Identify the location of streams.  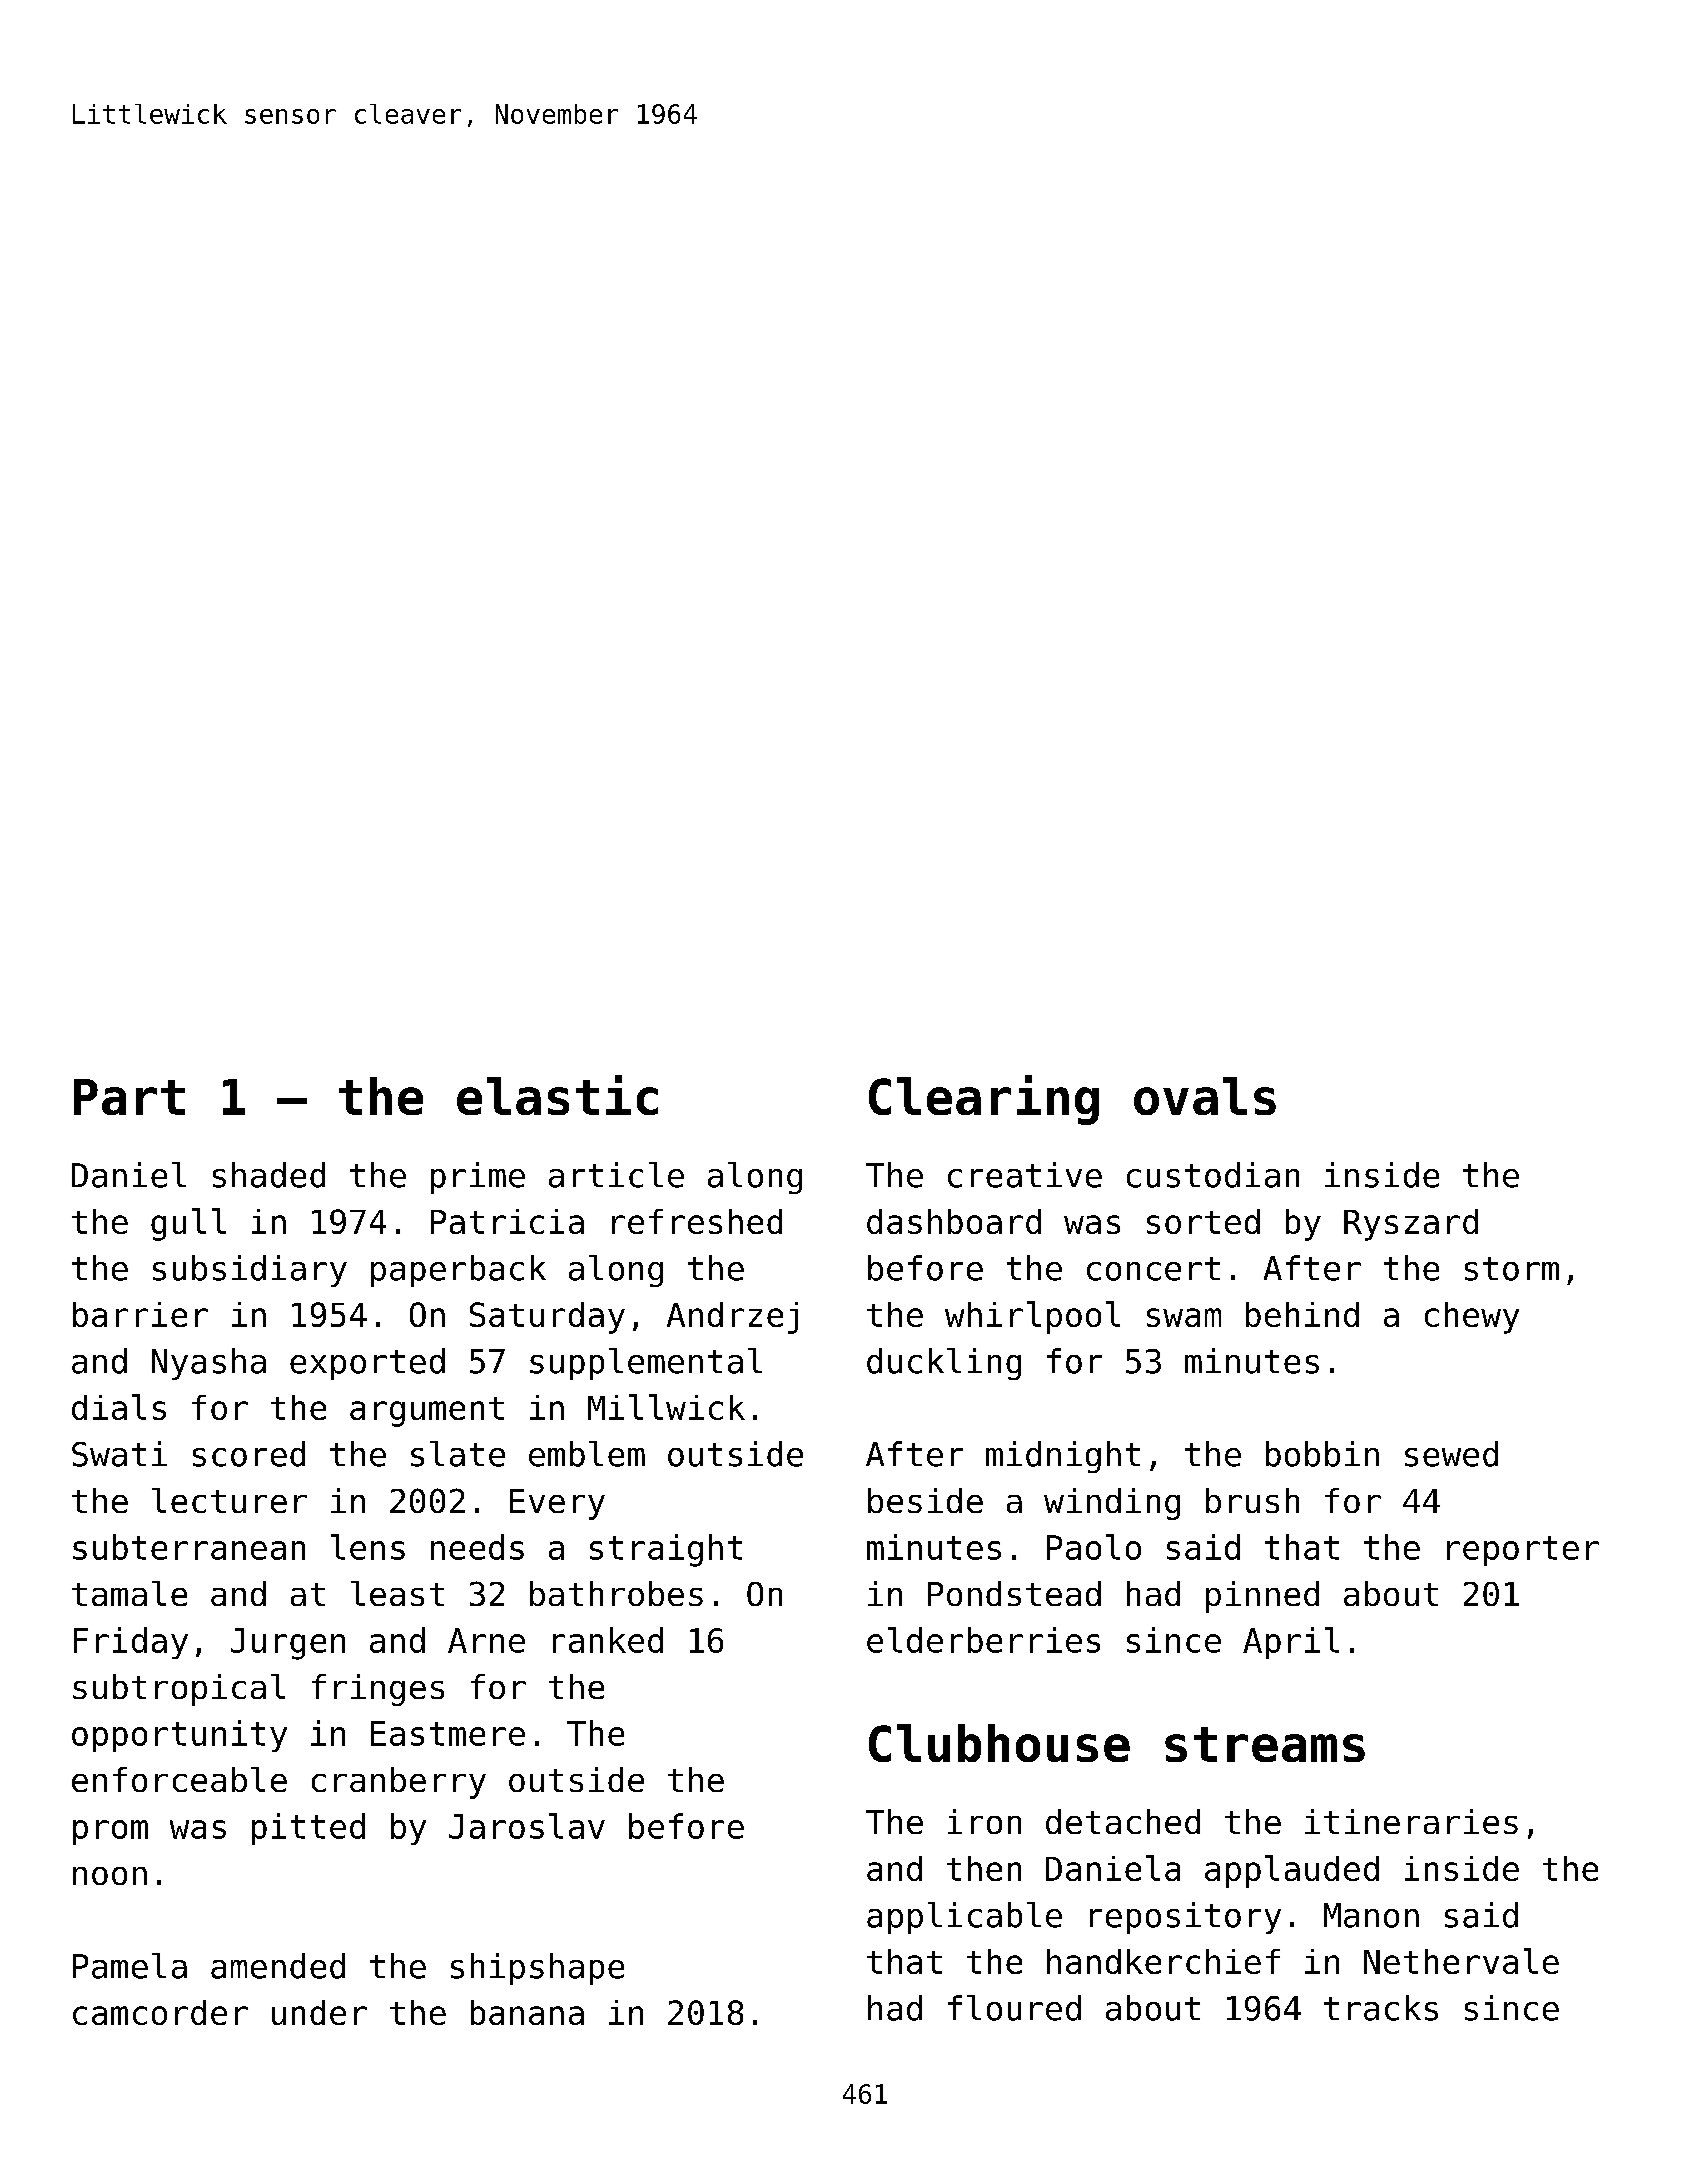
(1265, 1744).
